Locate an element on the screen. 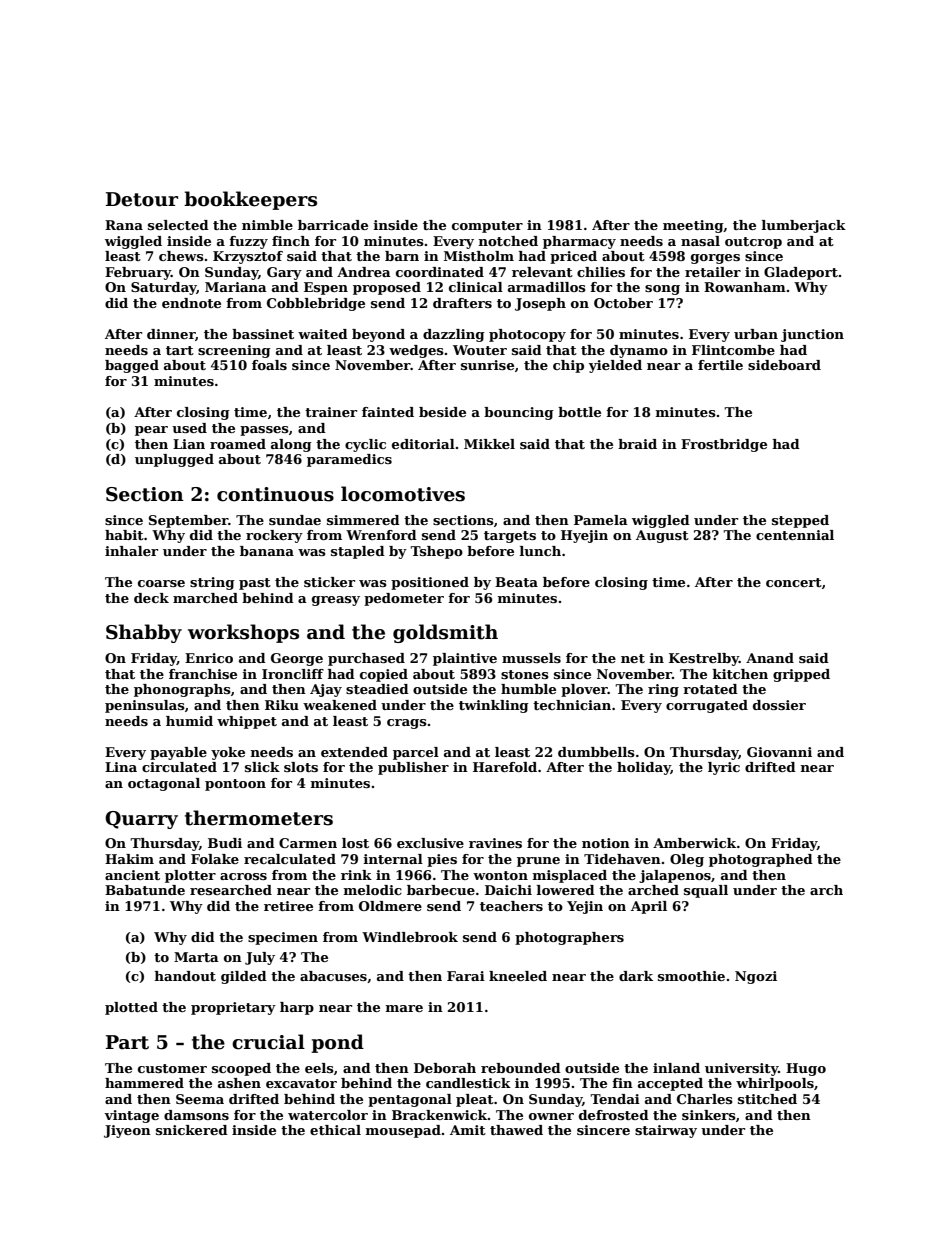 The height and width of the screenshot is (1233, 952). payable is located at coordinates (178, 753).
